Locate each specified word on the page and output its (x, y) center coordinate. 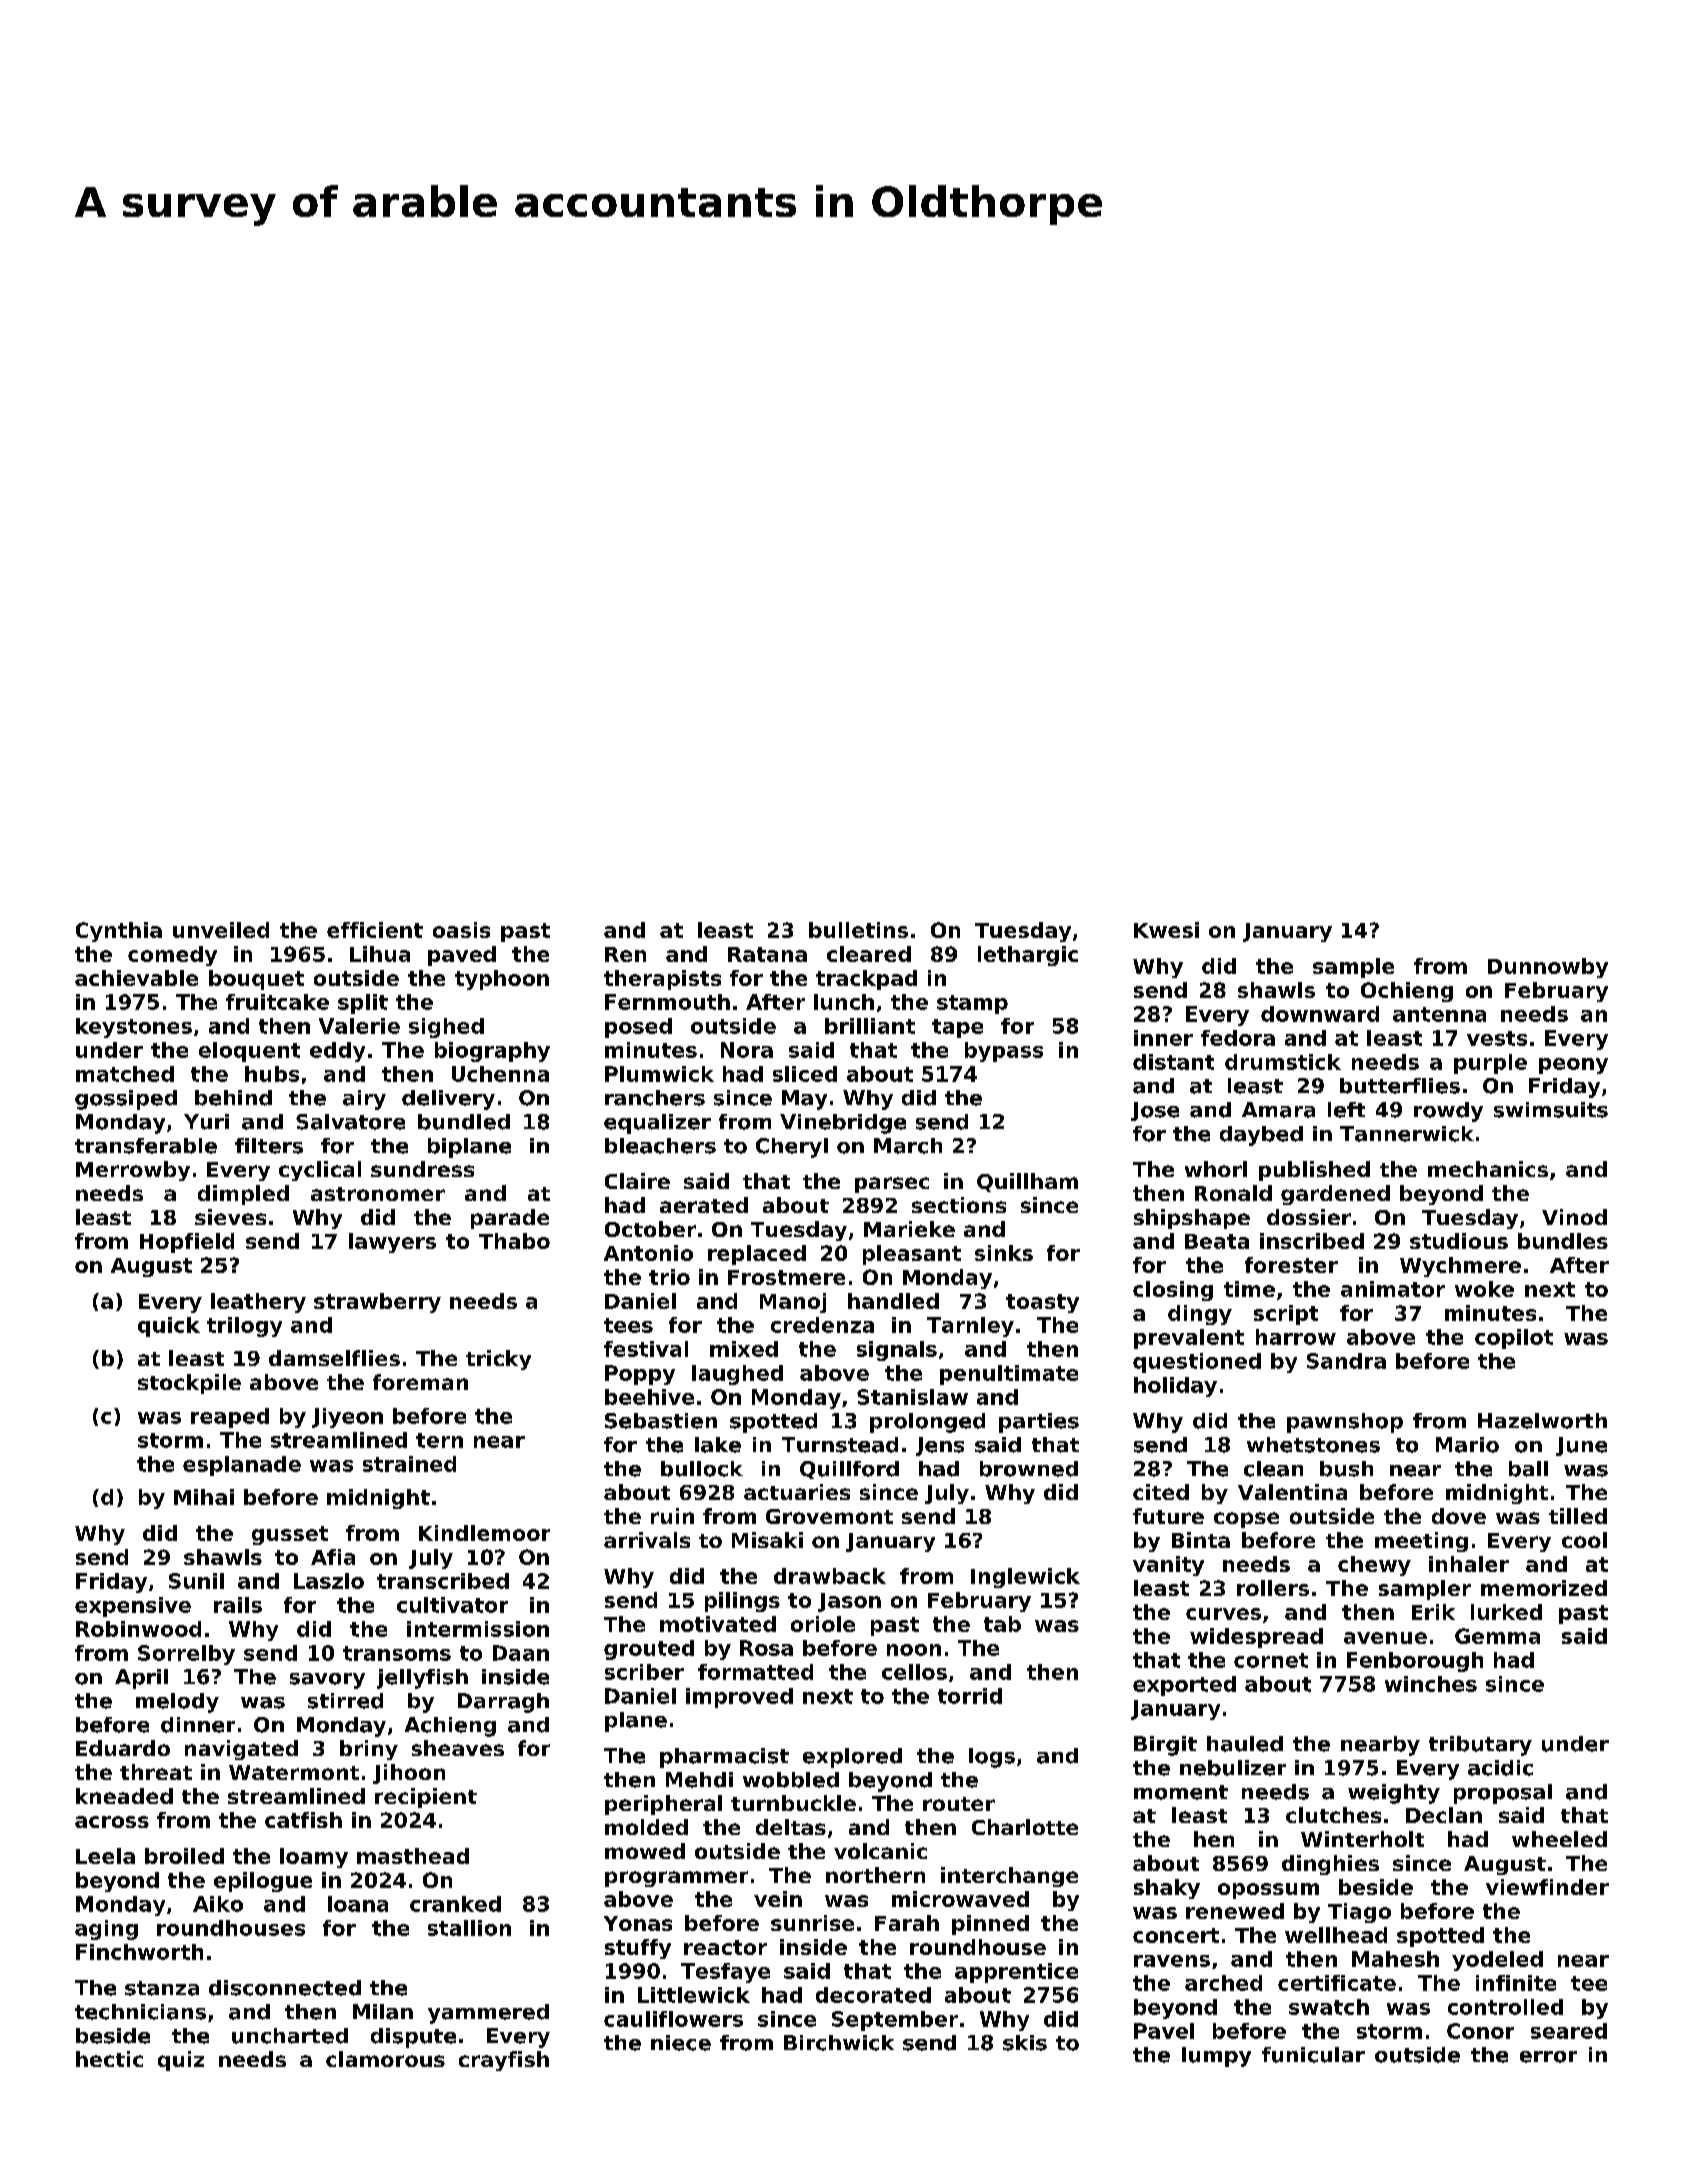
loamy (314, 1858)
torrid (970, 1696)
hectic (109, 2059)
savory (327, 1681)
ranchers (655, 1098)
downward (1320, 1014)
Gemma (1497, 1636)
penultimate (1009, 1375)
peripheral (663, 1805)
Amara (1278, 1110)
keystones (134, 1028)
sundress (422, 1169)
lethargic (1028, 956)
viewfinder (1547, 1887)
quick (169, 1327)
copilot (1514, 1339)
